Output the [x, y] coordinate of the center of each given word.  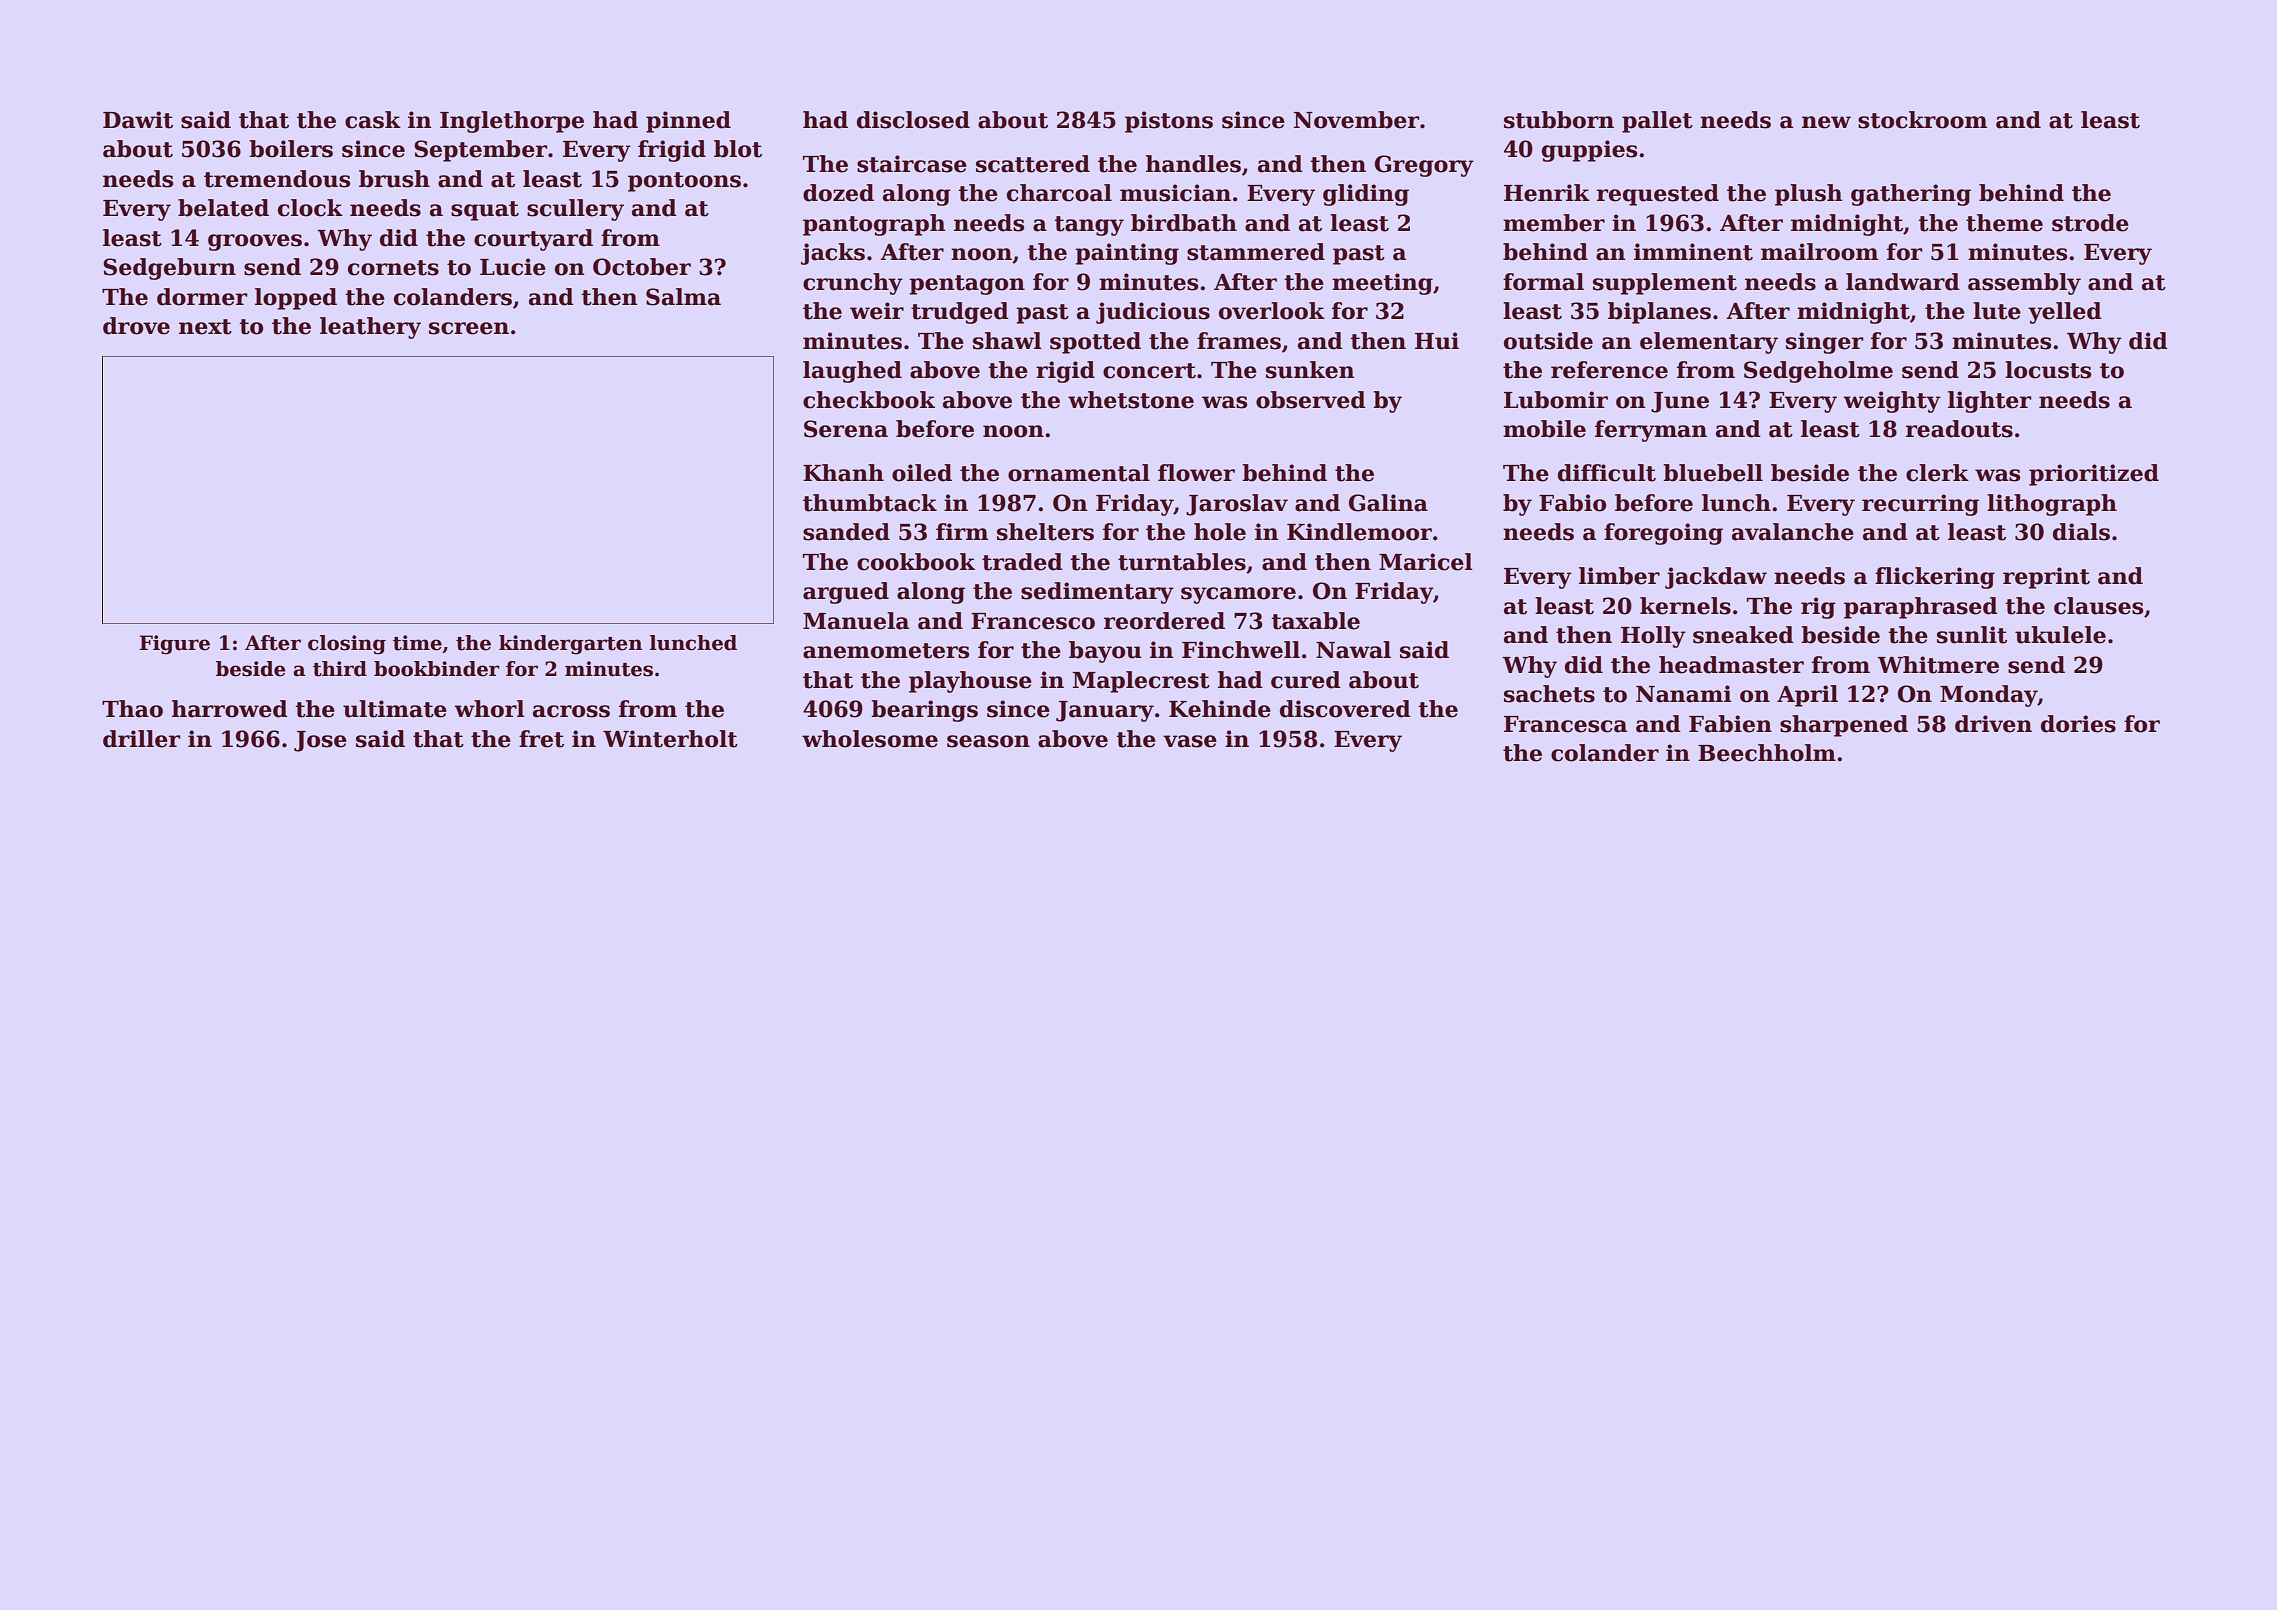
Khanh [843, 473]
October [642, 267]
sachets [1549, 694]
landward [1903, 282]
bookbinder [437, 669]
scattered [1033, 164]
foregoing [1663, 534]
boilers [291, 149]
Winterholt [670, 739]
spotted [1095, 343]
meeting [1382, 284]
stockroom [1922, 120]
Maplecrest [1141, 682]
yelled [2065, 313]
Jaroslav [1237, 505]
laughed [852, 372]
